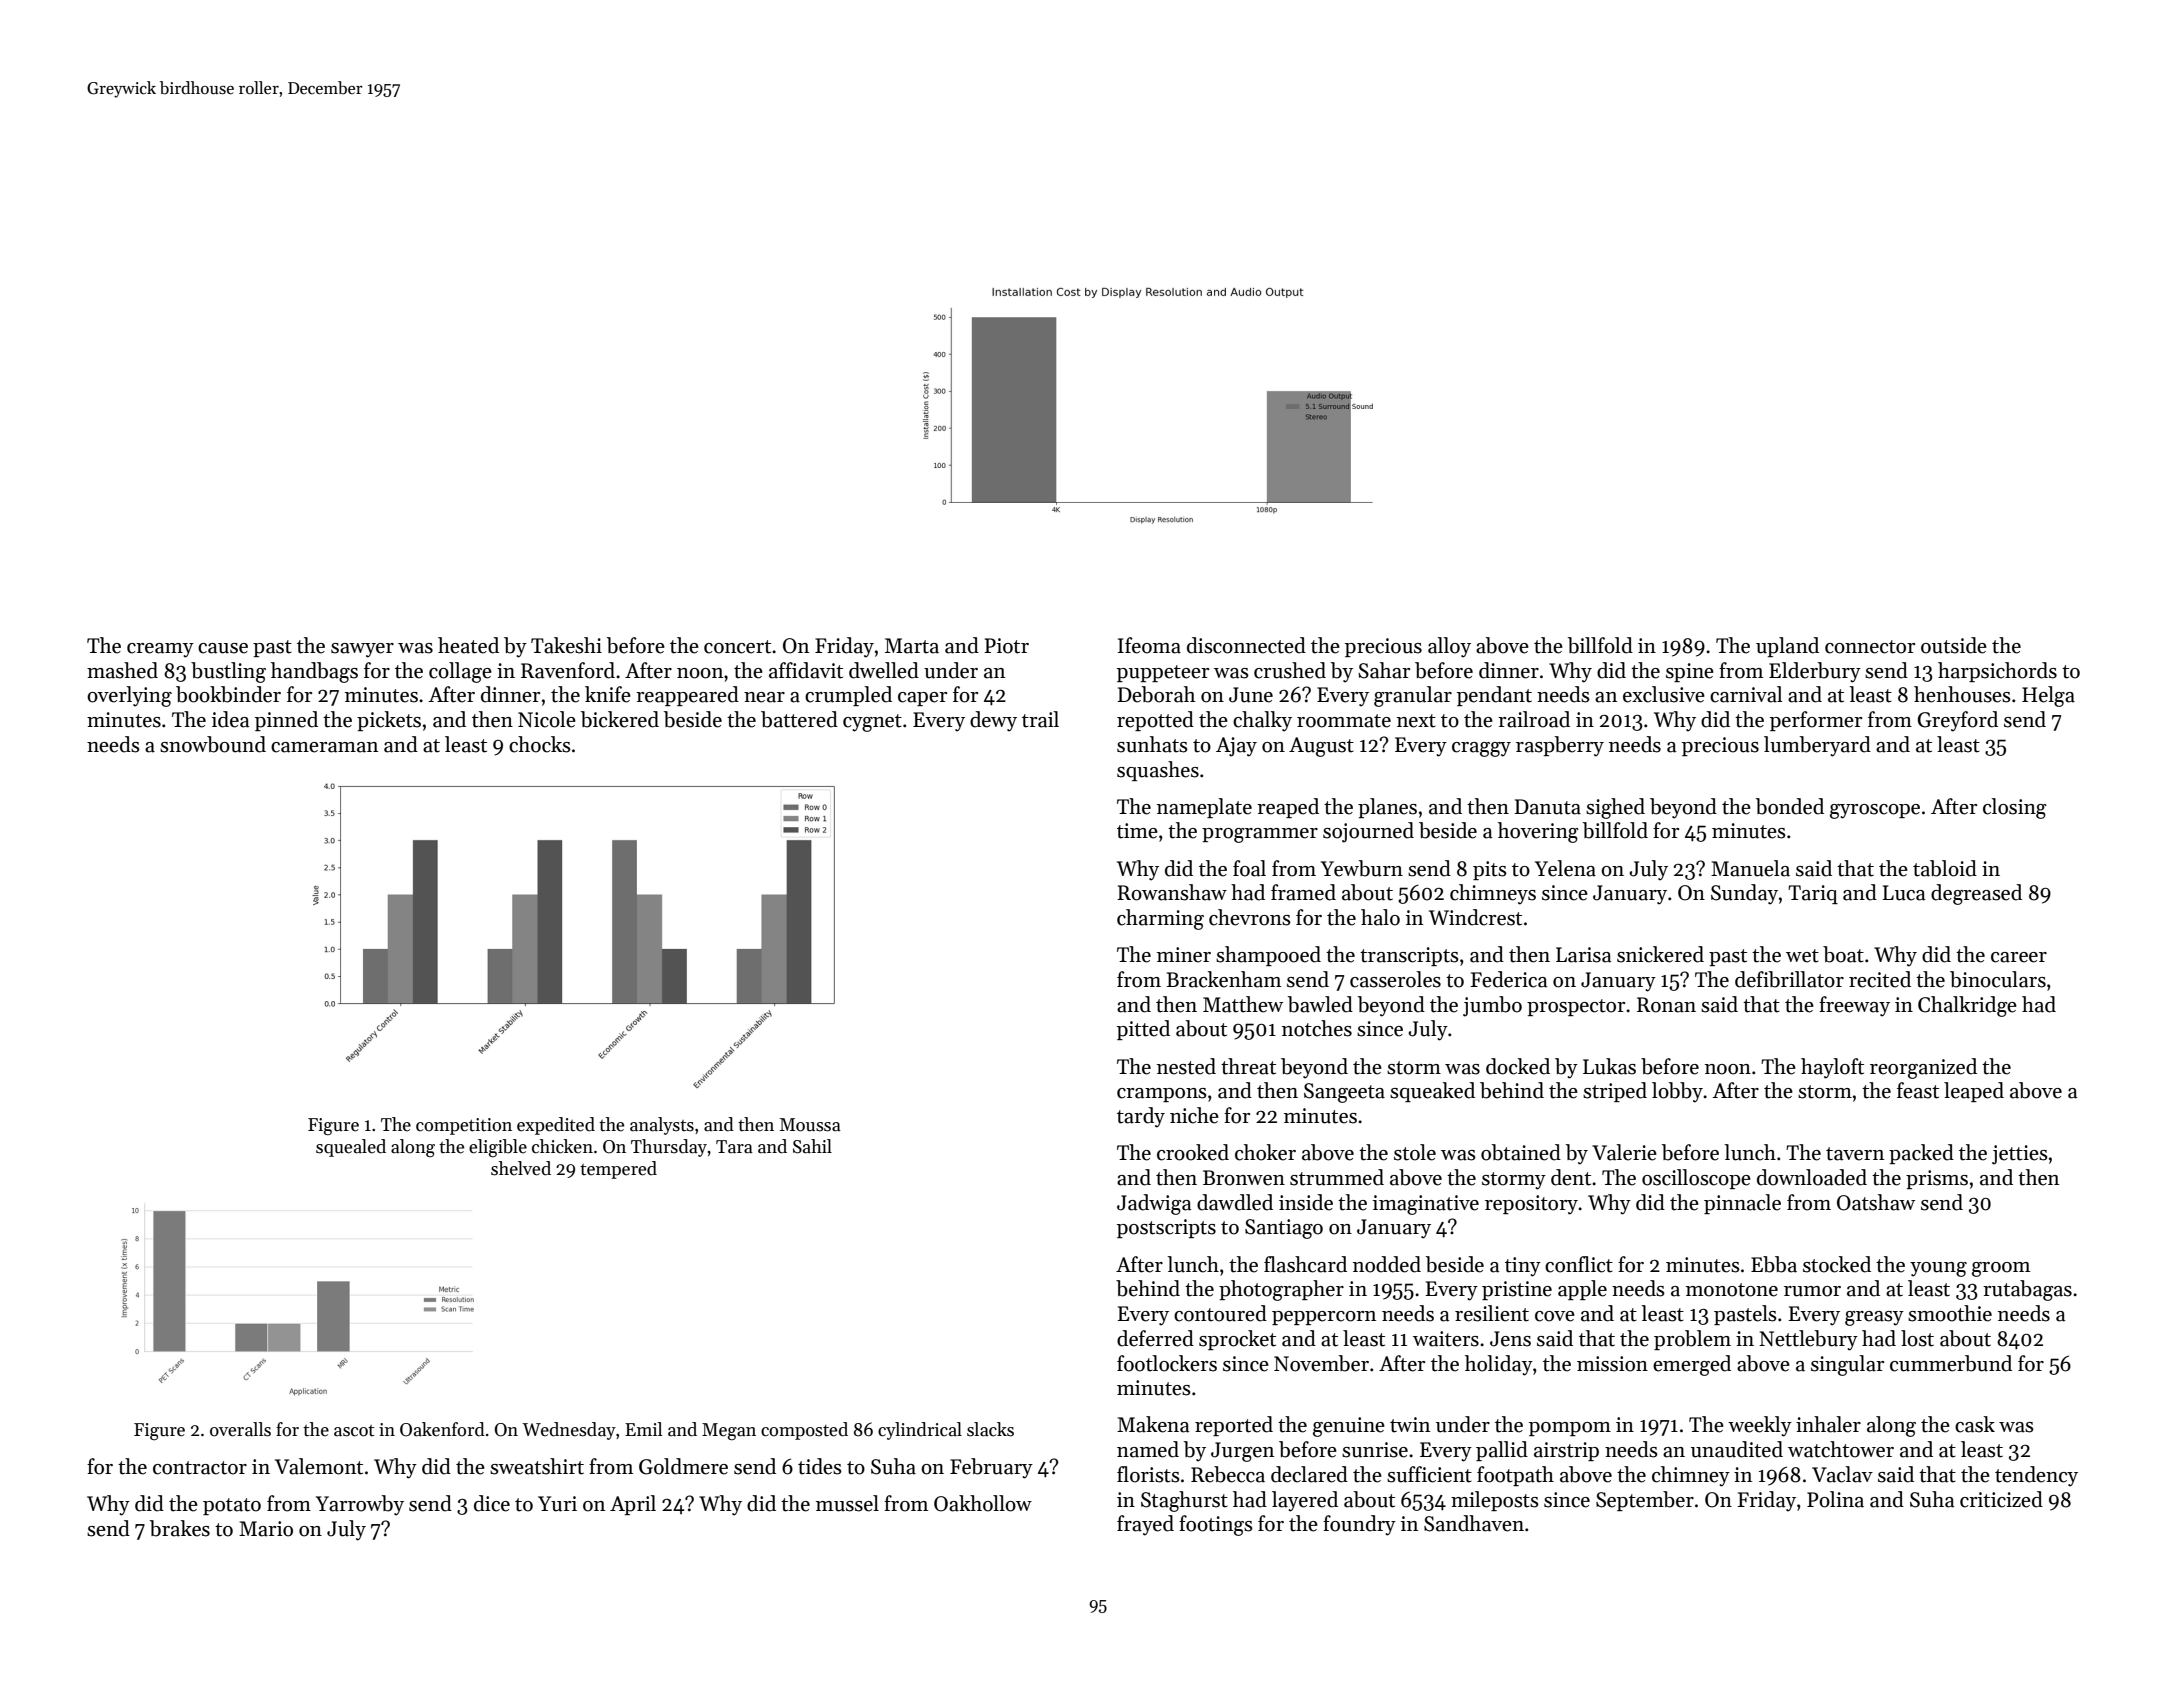  Describe the element at coordinates (1787, 647) in the image. I see `upland` at that location.
